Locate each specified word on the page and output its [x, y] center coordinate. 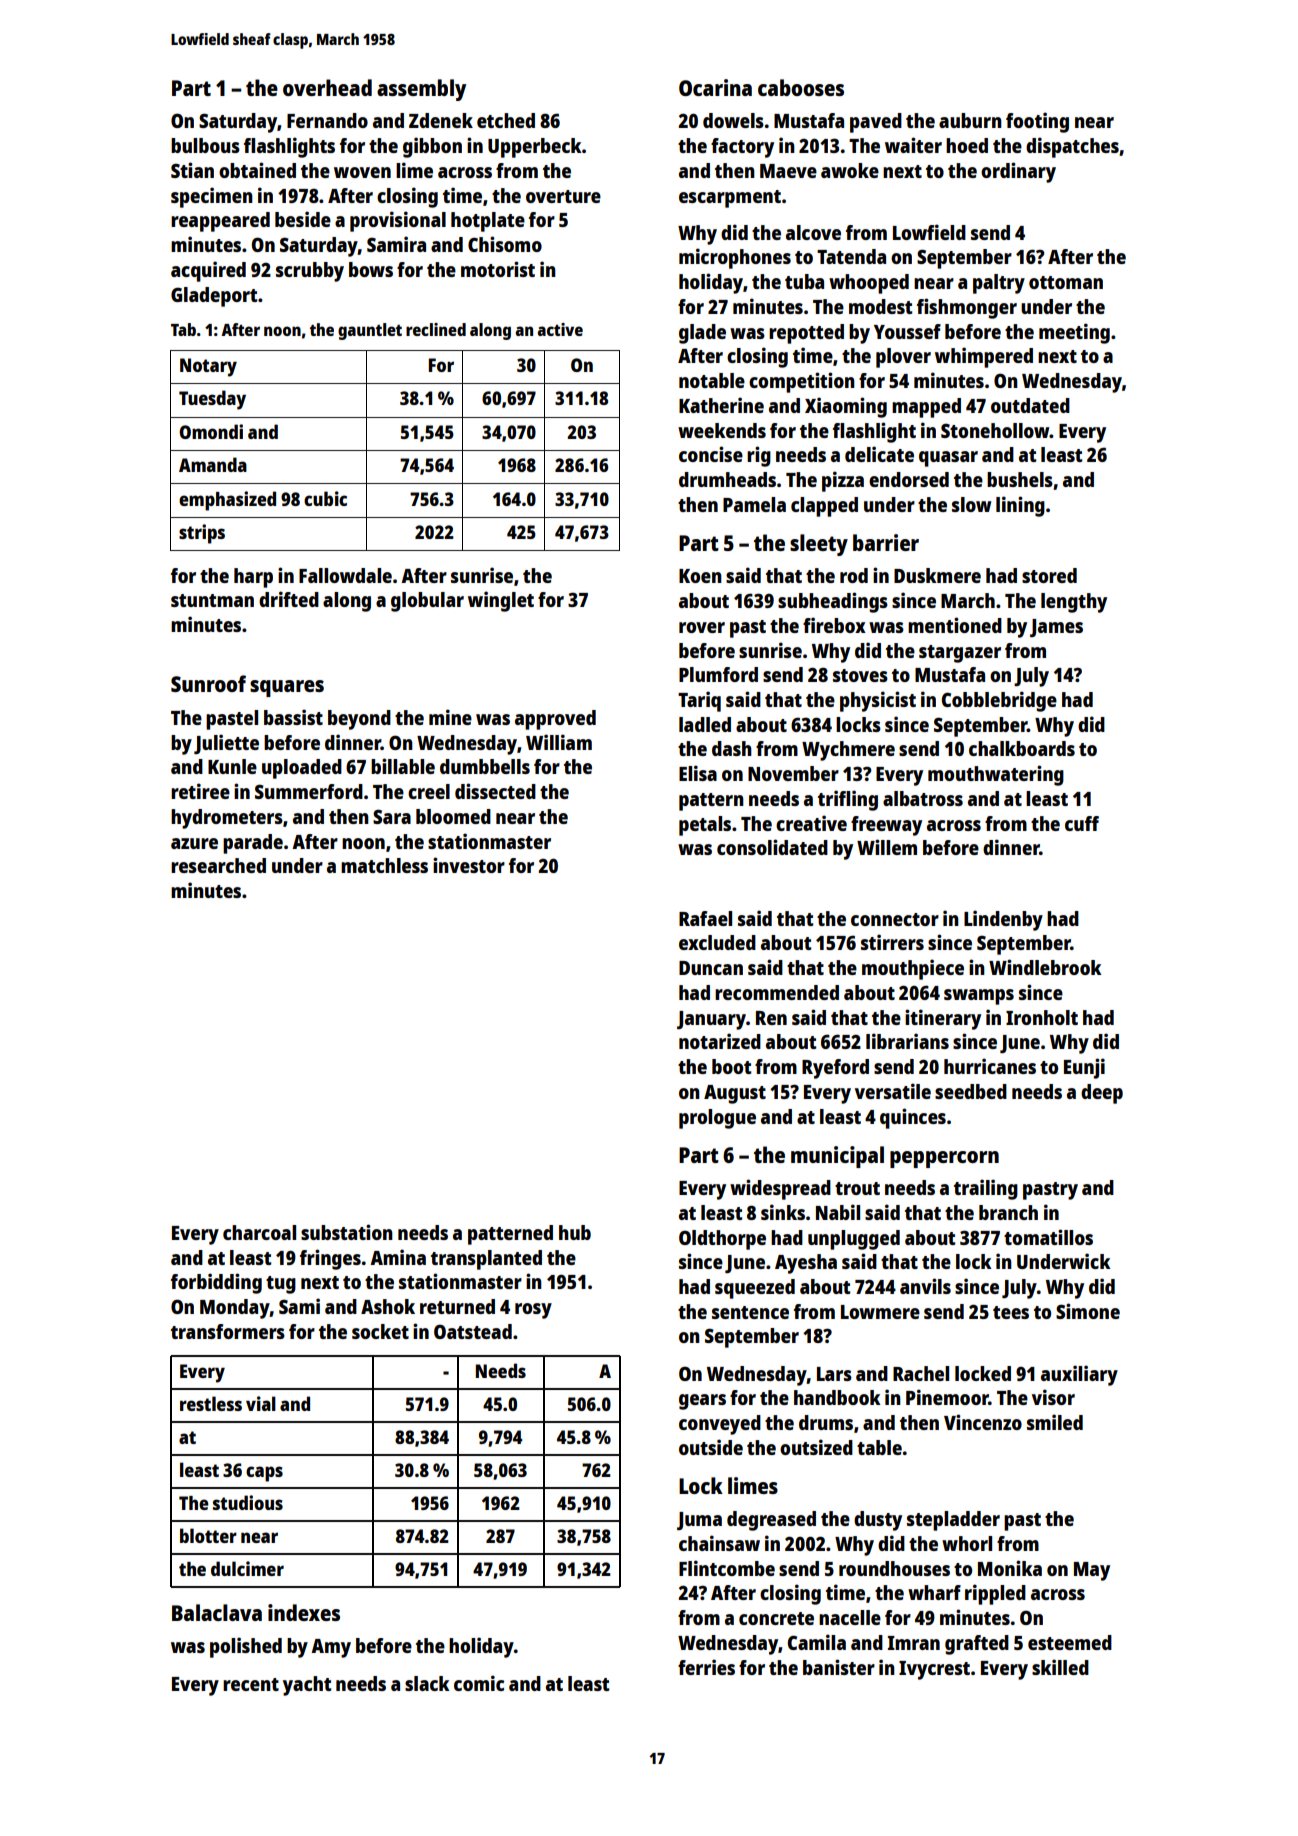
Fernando [327, 120]
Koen [700, 576]
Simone [1088, 1311]
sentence [750, 1312]
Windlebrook [1045, 967]
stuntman [212, 600]
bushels [1020, 479]
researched [218, 865]
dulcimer [247, 1568]
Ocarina [715, 87]
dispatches [1072, 147]
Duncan [711, 968]
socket [380, 1331]
